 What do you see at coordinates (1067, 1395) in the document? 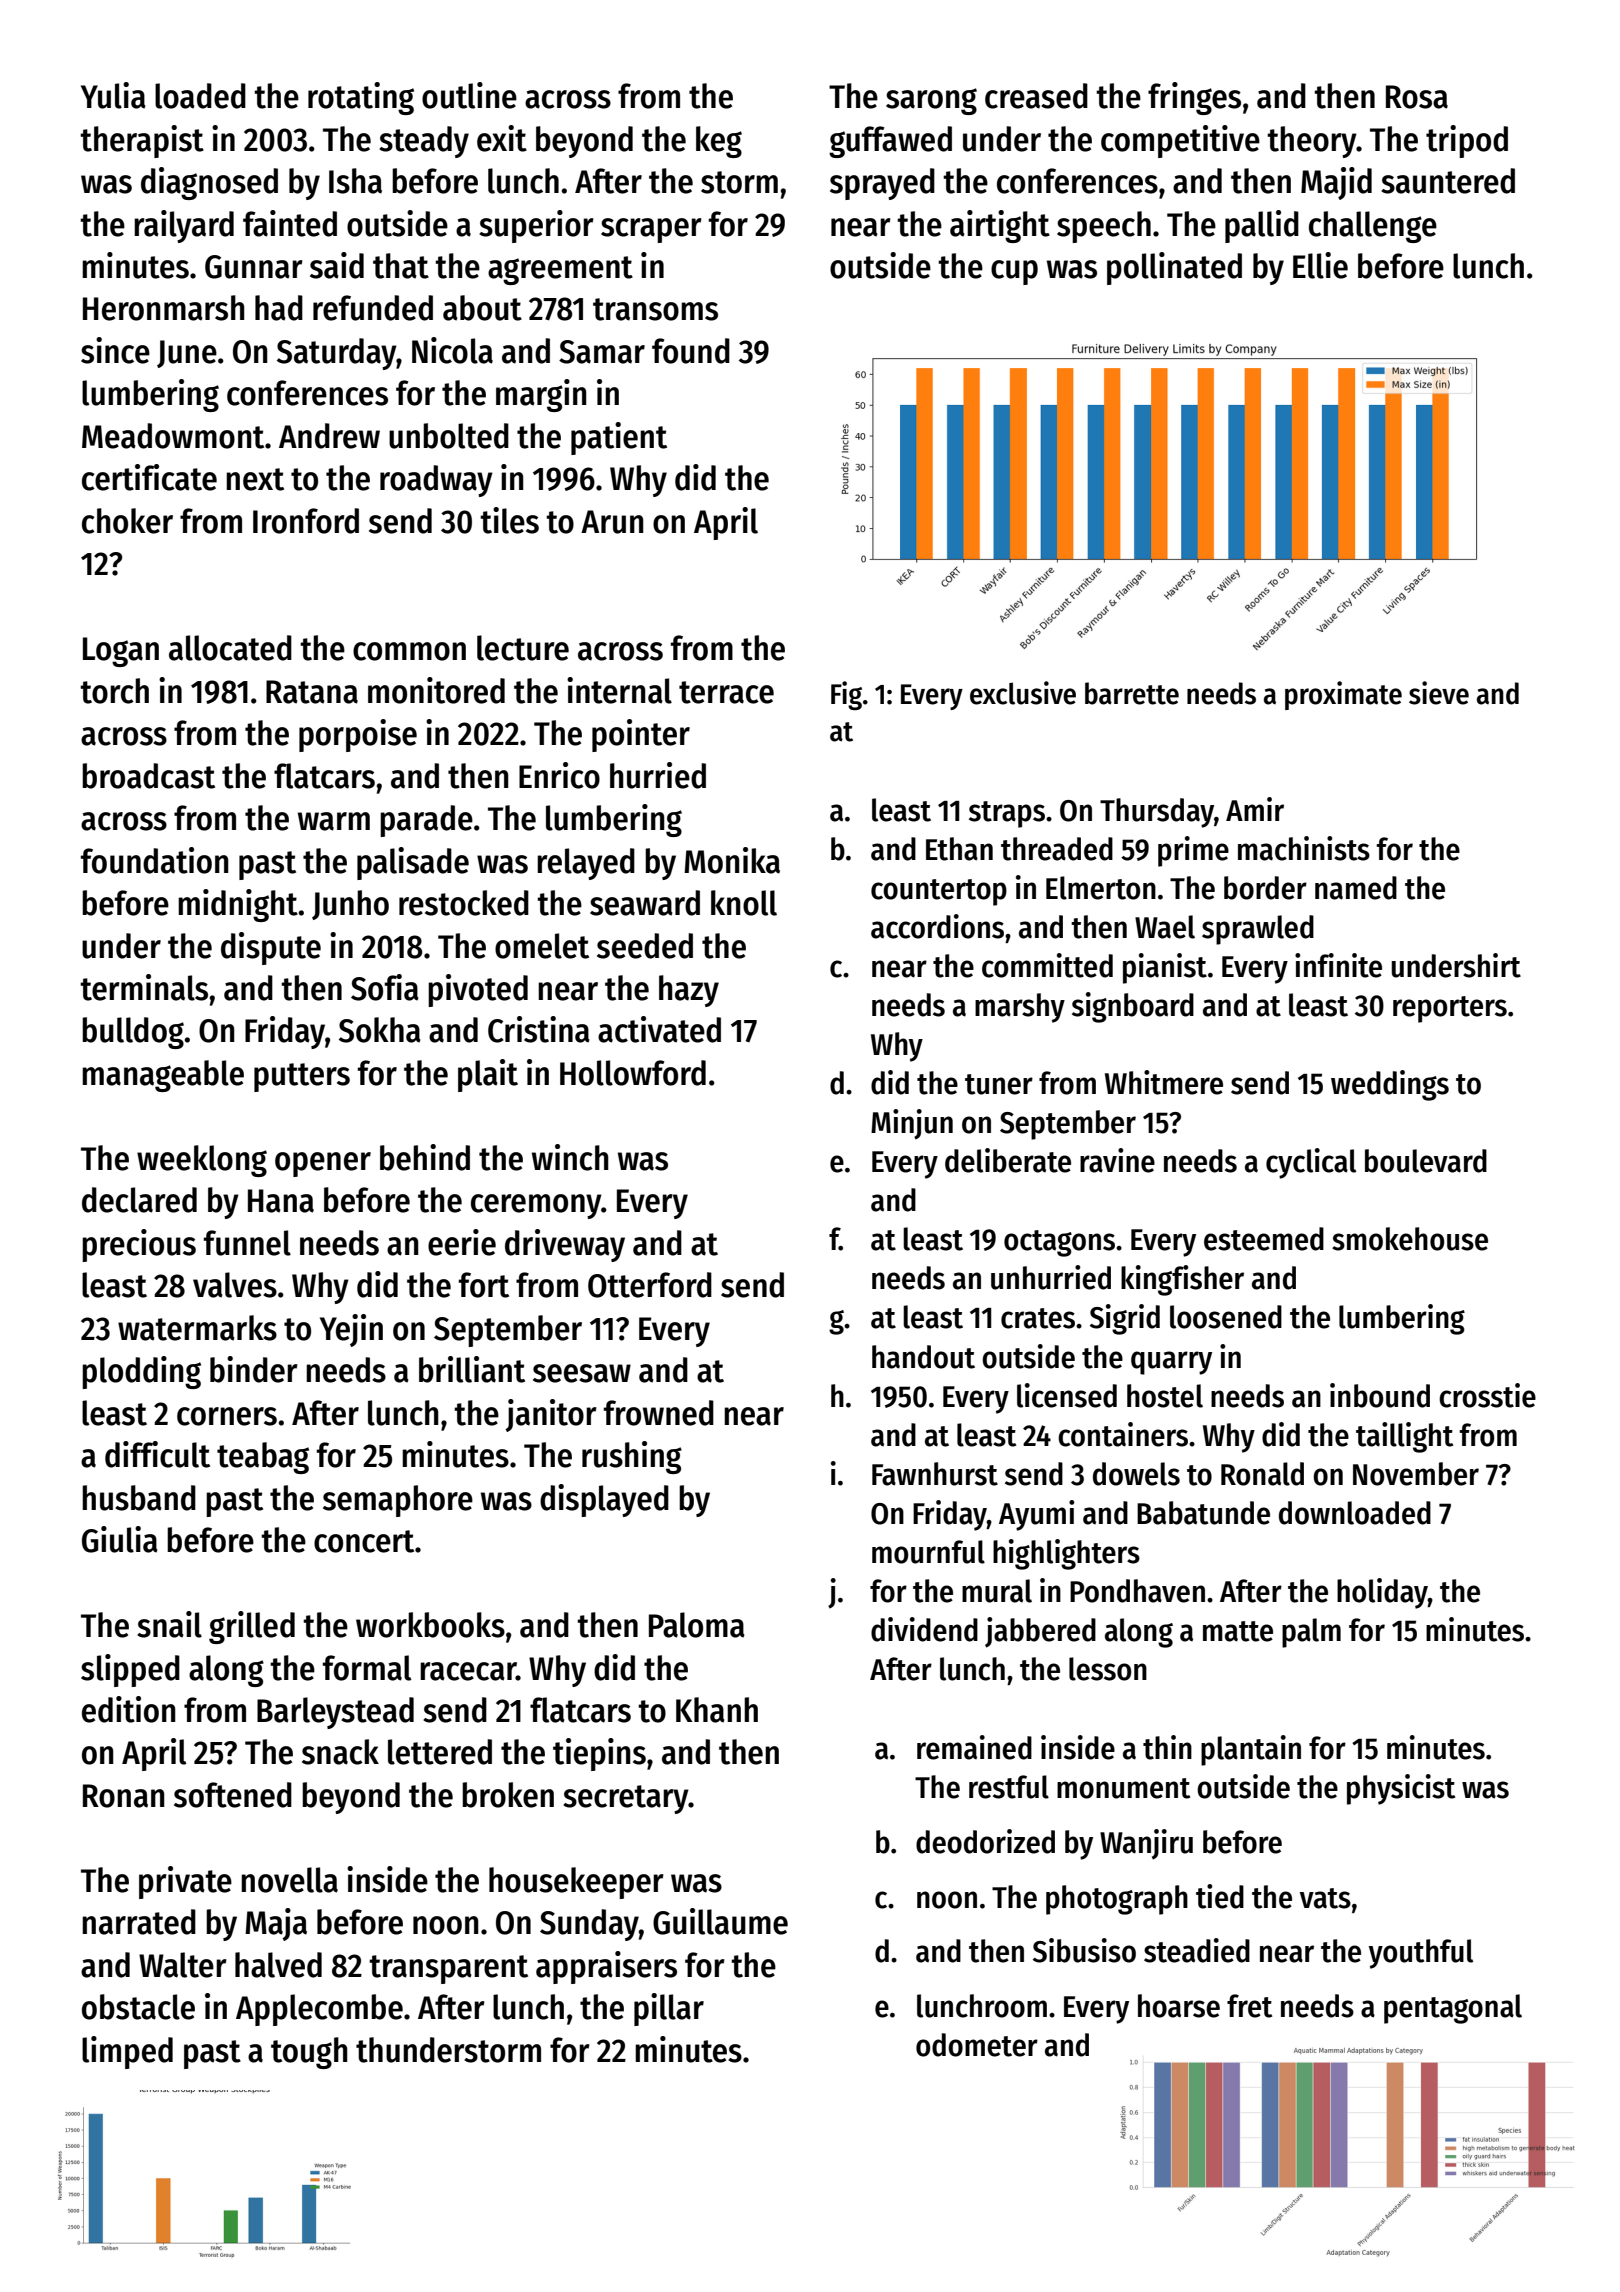
I see `licensed` at bounding box center [1067, 1395].
